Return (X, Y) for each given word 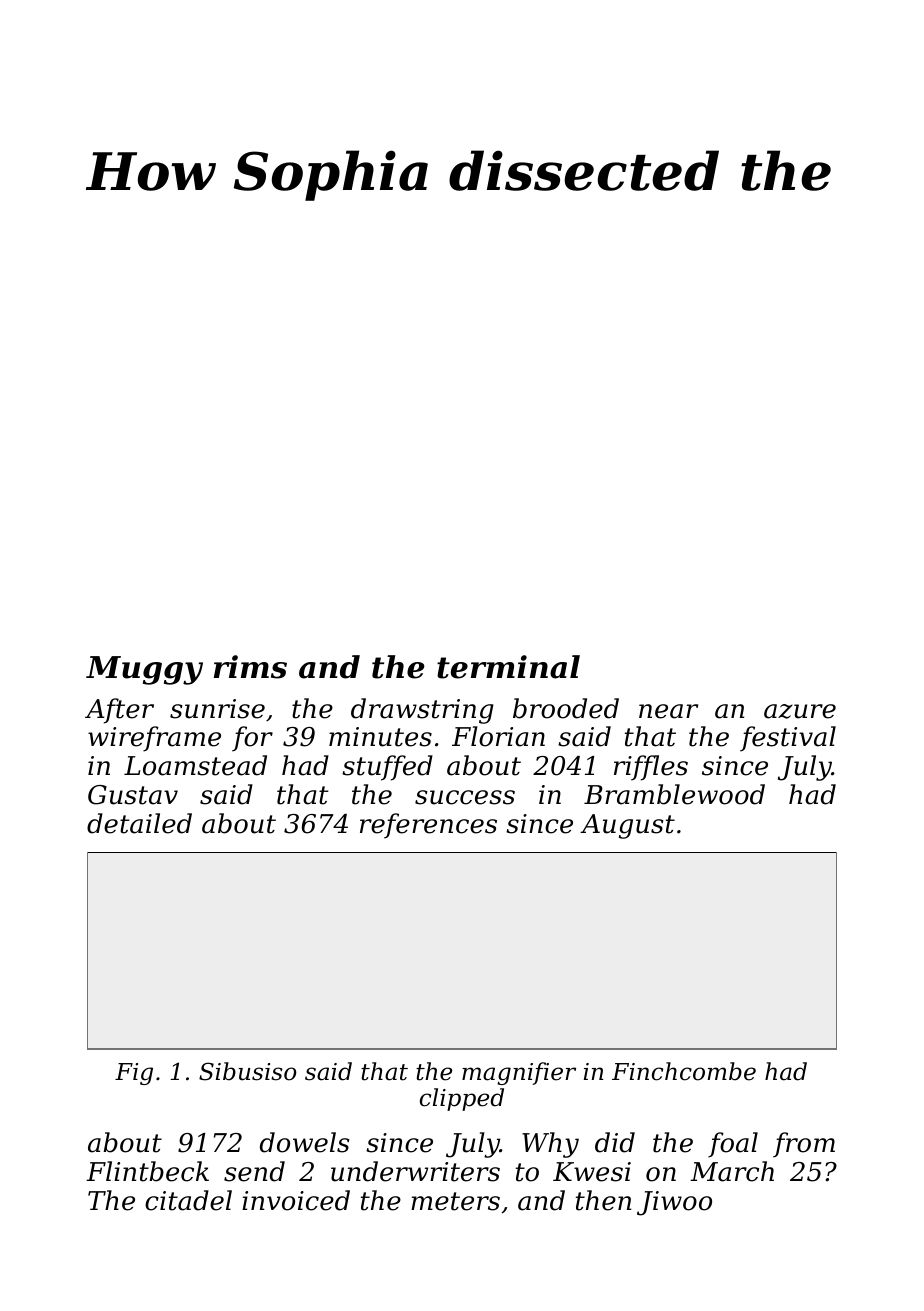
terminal (508, 667)
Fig (134, 1074)
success (465, 797)
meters (455, 1201)
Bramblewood (674, 794)
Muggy (144, 670)
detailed (139, 823)
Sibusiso (247, 1071)
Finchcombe (684, 1071)
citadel (188, 1200)
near (668, 711)
